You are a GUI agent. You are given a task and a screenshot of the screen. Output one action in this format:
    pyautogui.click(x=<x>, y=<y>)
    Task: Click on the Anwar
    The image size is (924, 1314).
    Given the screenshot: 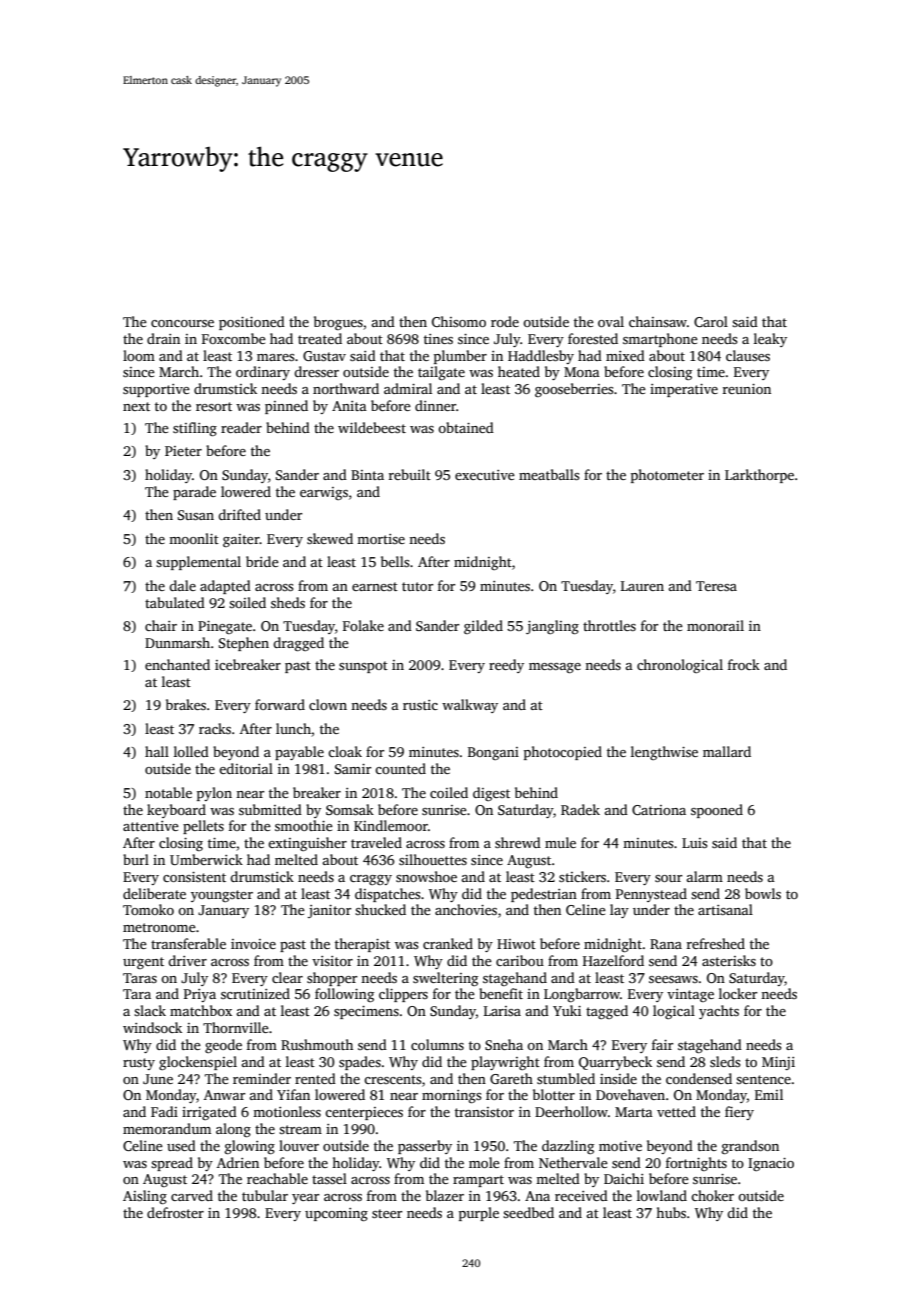 What is the action you would take?
    pyautogui.click(x=224, y=1095)
